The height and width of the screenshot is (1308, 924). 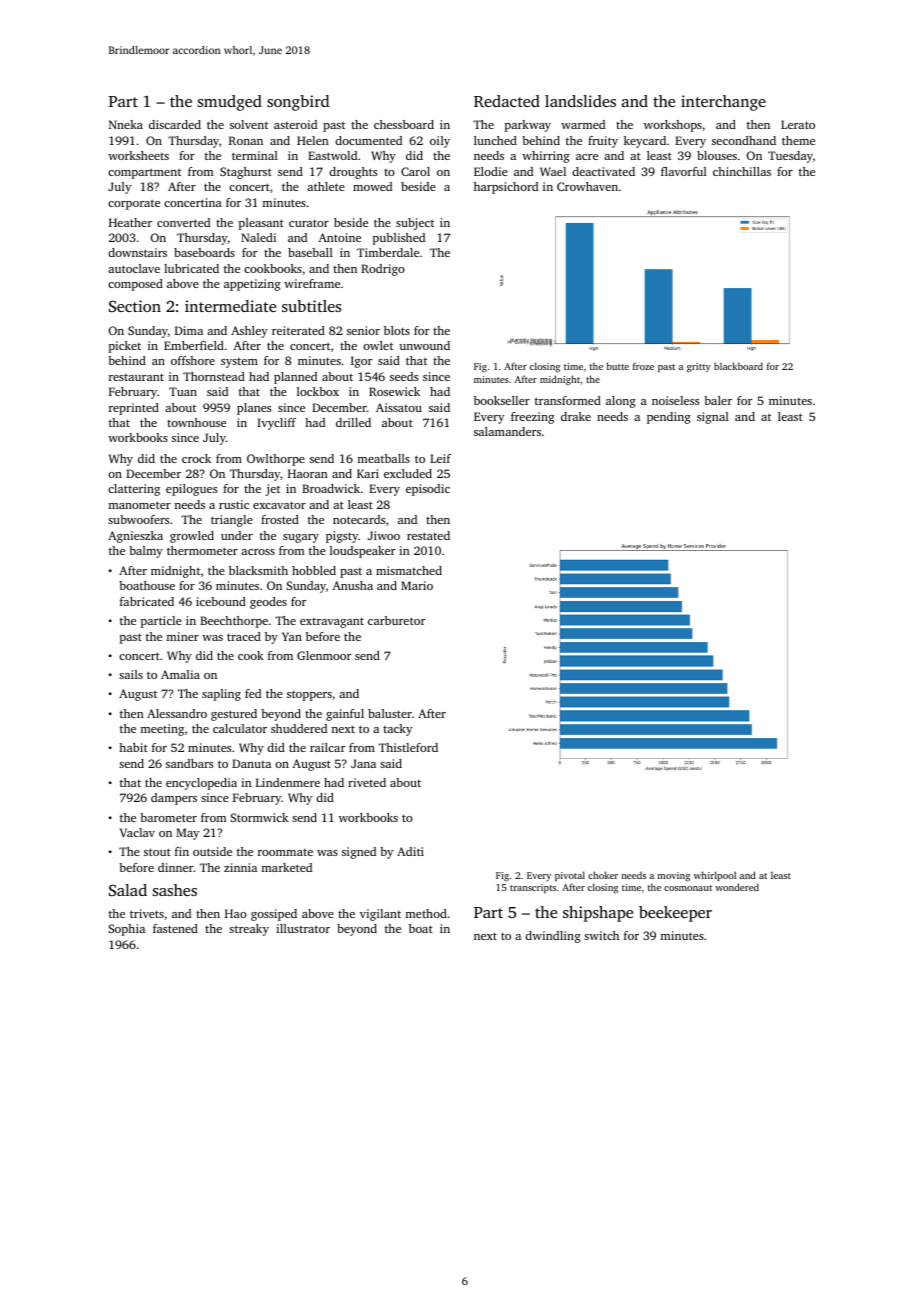 What do you see at coordinates (553, 937) in the screenshot?
I see `dwindling` at bounding box center [553, 937].
